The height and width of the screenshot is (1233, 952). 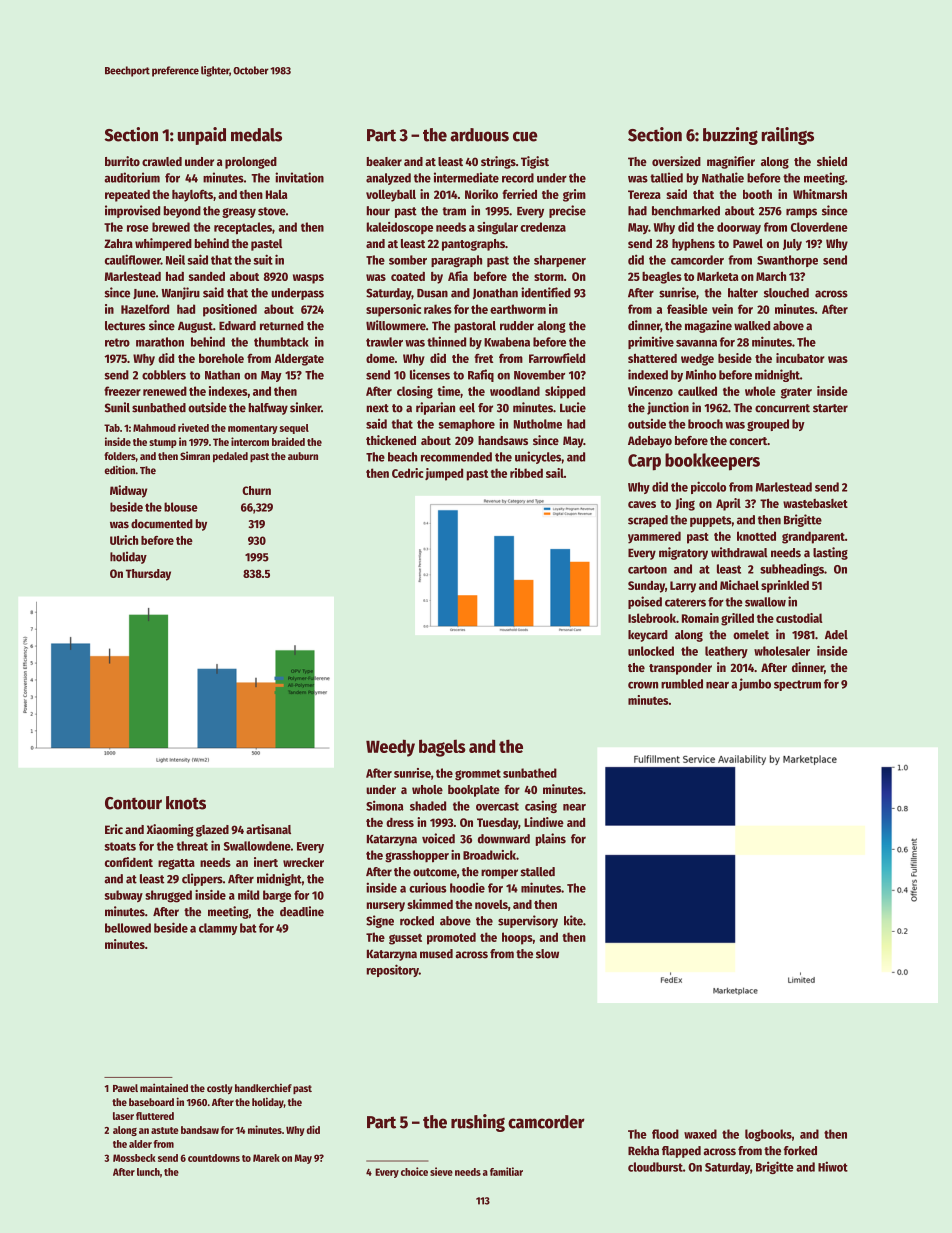 I want to click on lunch, so click(x=148, y=1172).
